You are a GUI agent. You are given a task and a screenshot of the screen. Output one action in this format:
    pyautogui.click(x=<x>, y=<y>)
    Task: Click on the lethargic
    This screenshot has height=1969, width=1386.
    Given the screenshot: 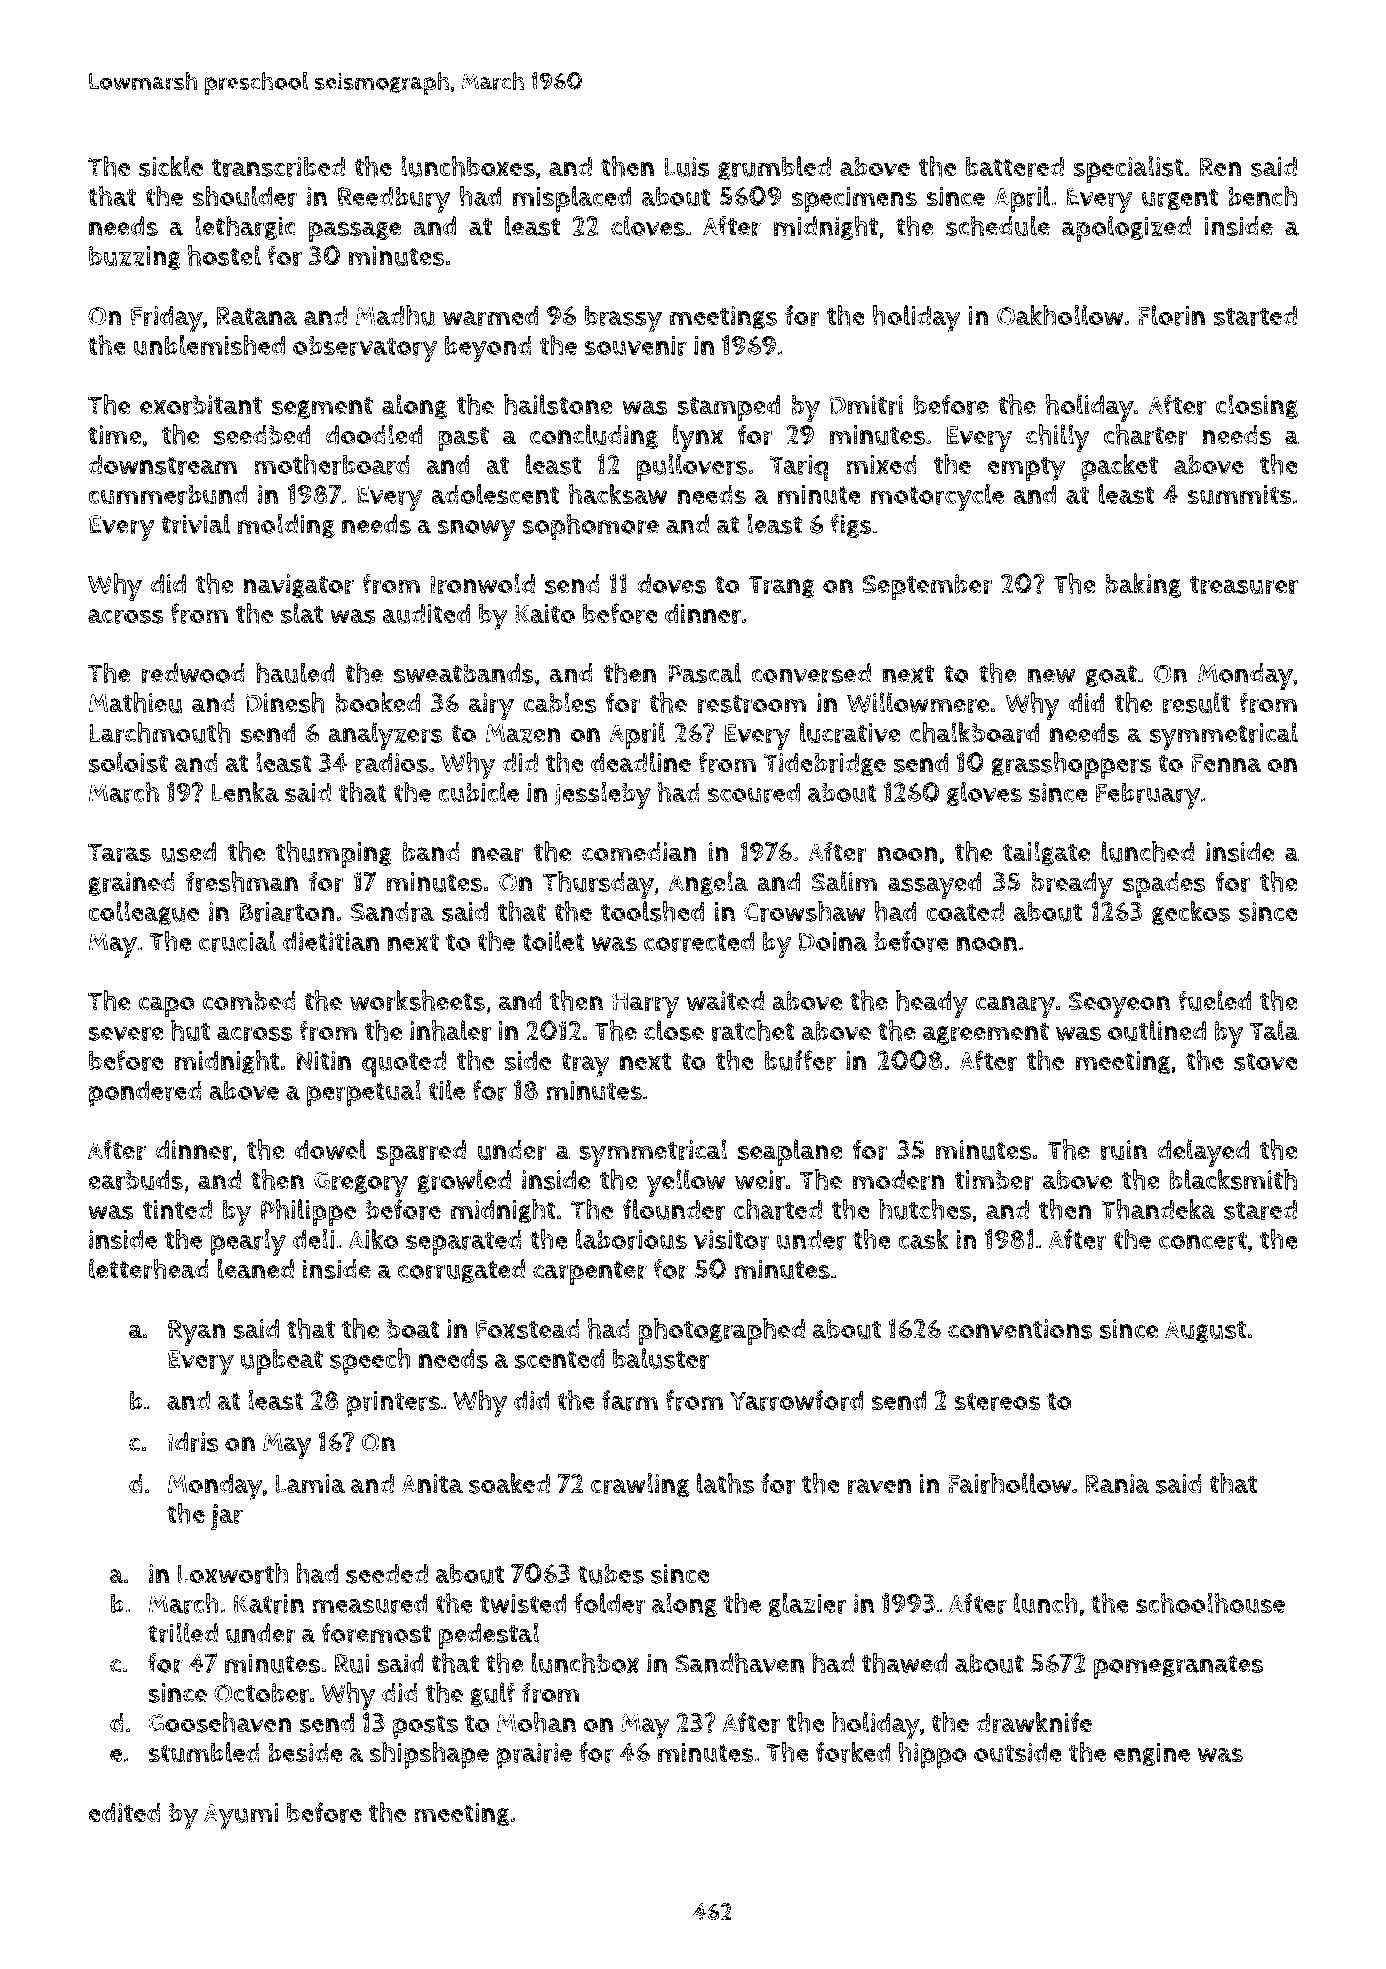 What is the action you would take?
    pyautogui.click(x=245, y=227)
